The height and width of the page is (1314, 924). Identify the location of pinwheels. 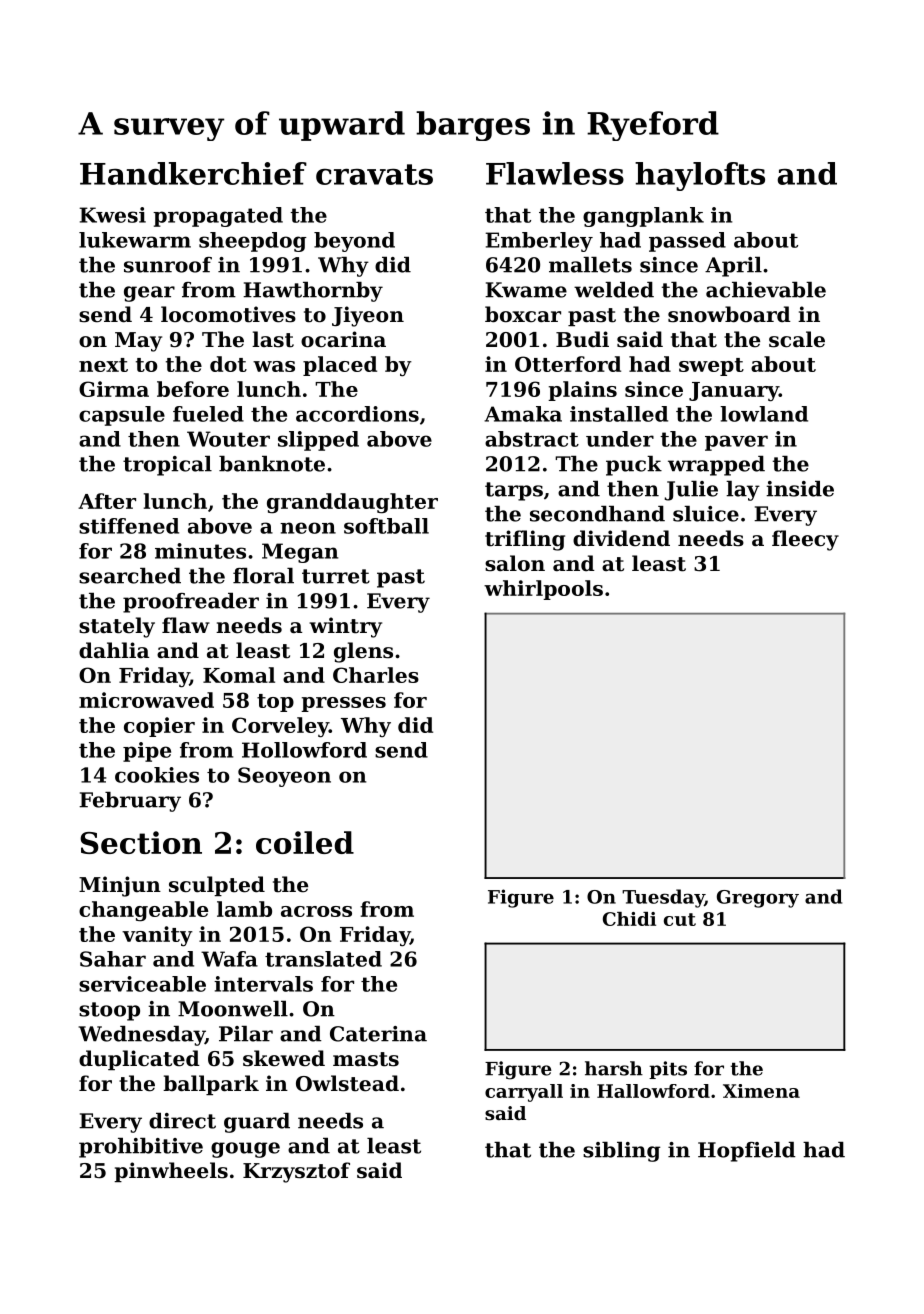
(171, 1172).
